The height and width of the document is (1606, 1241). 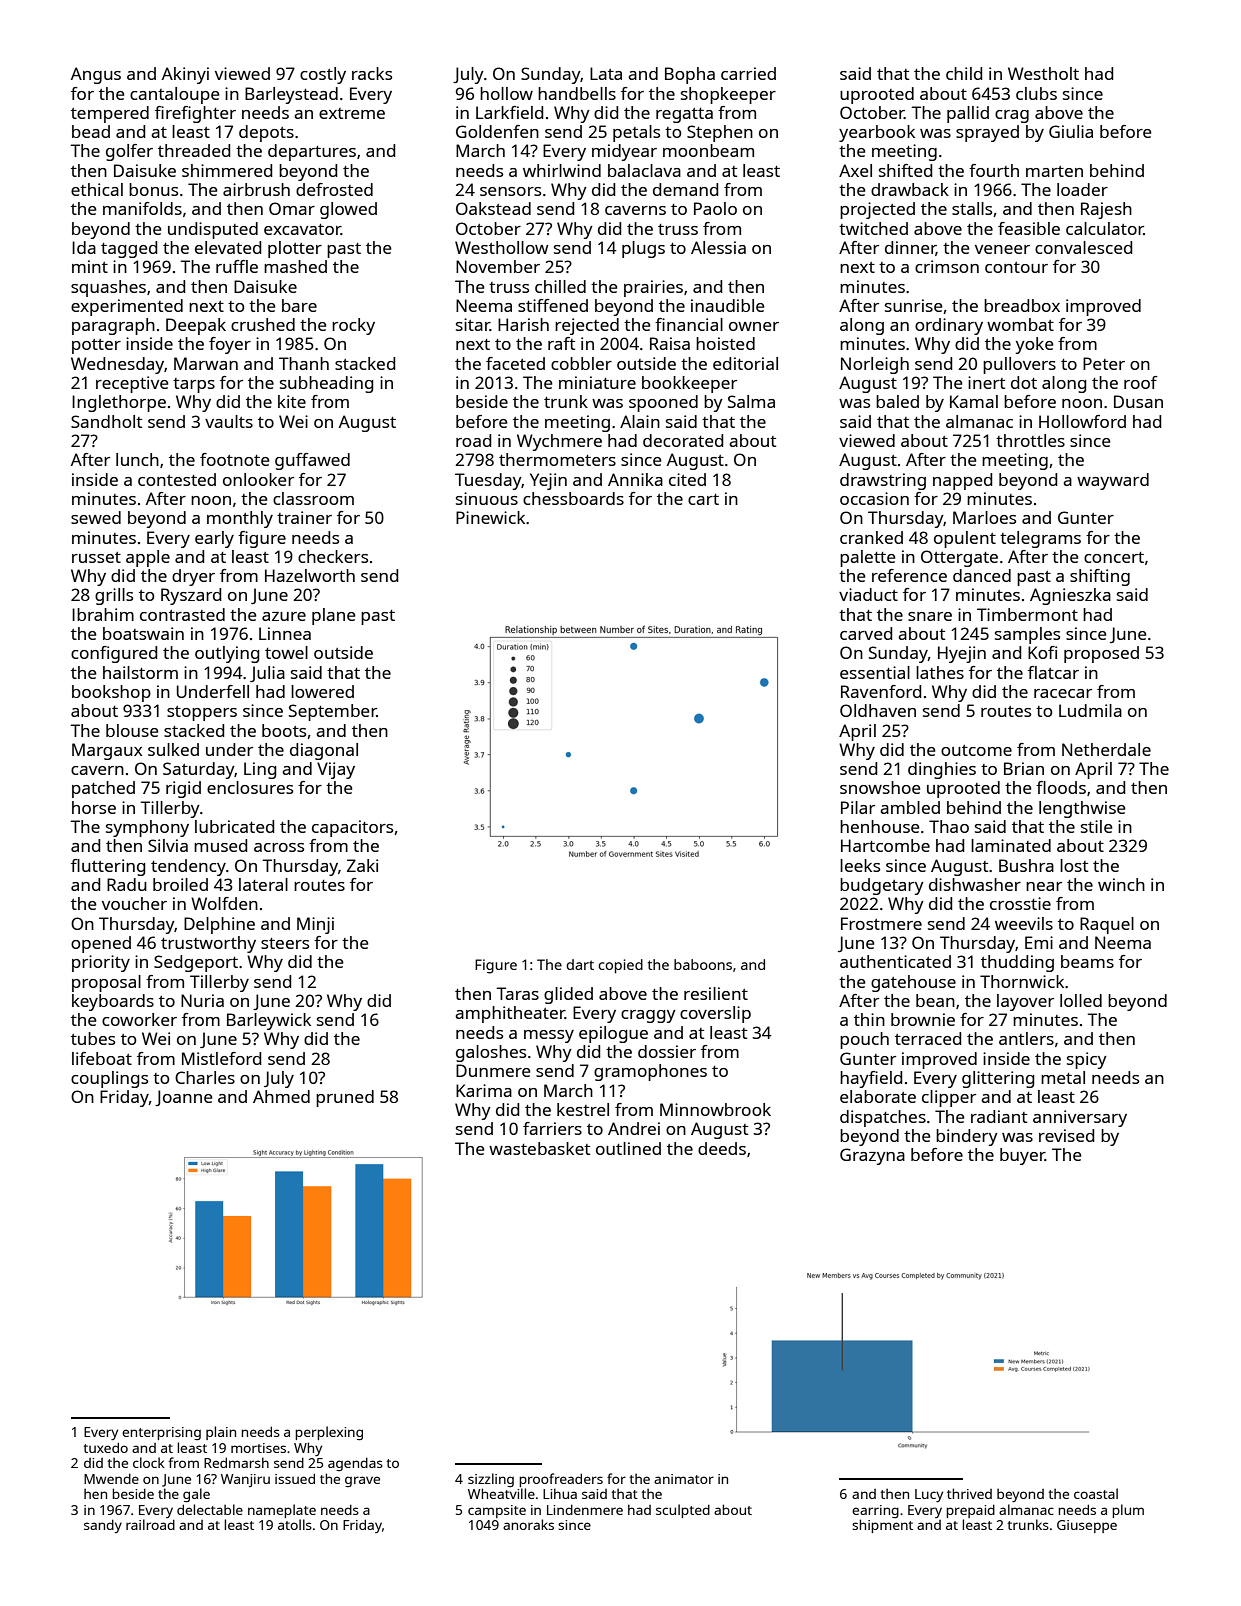 What do you see at coordinates (295, 1524) in the document?
I see `atolls` at bounding box center [295, 1524].
